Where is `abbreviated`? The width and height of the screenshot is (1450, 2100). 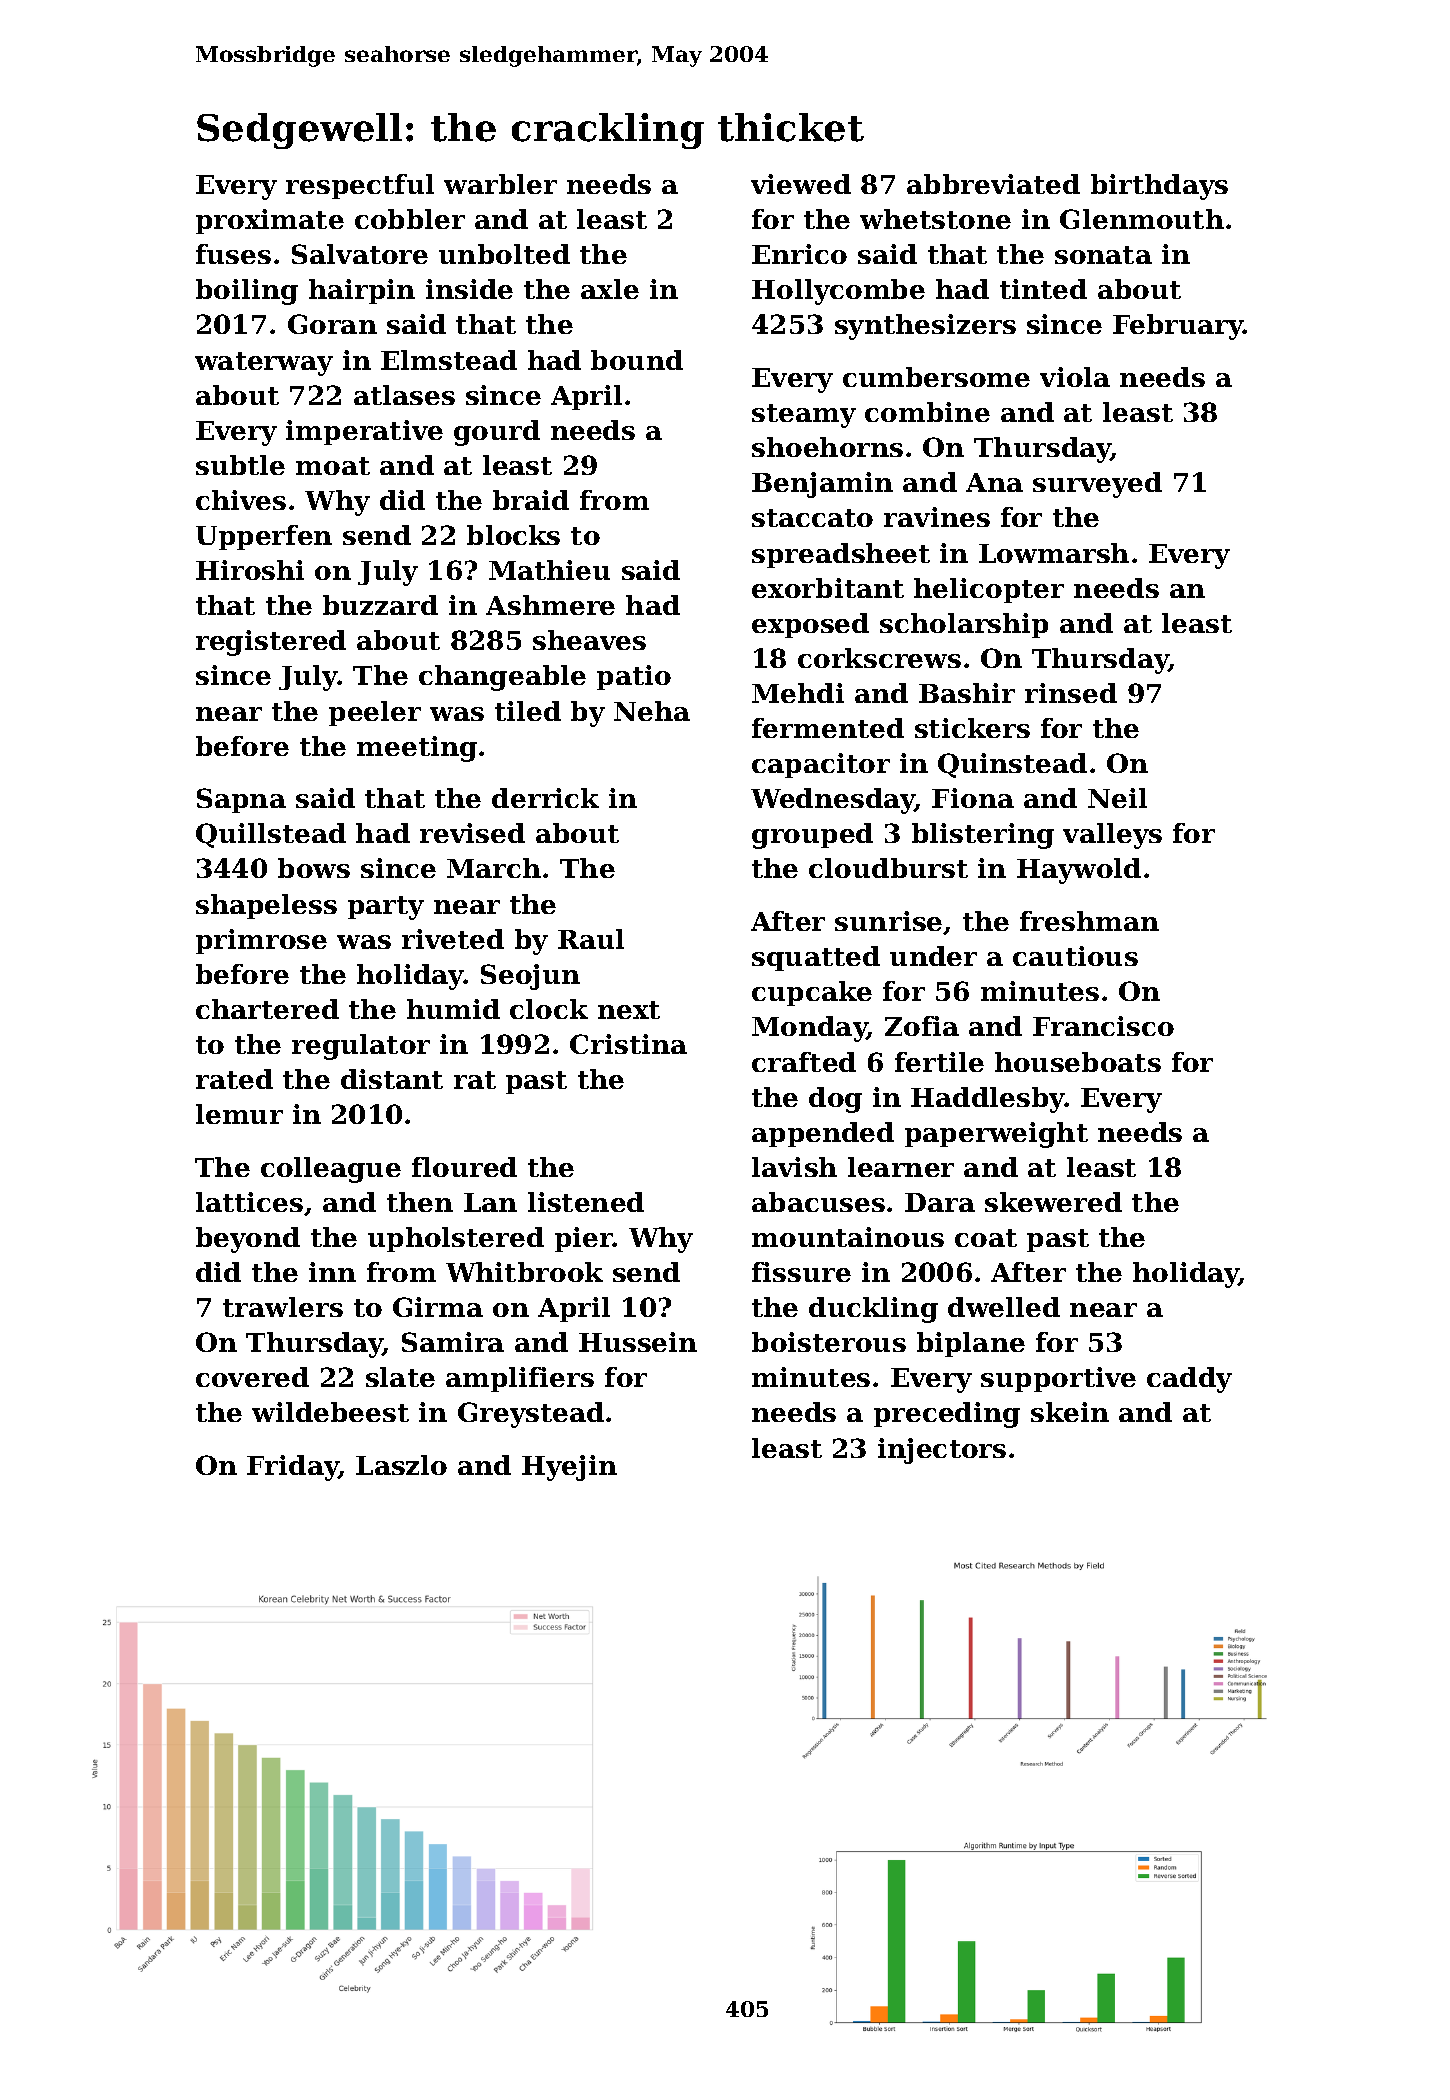 abbreviated is located at coordinates (993, 184).
